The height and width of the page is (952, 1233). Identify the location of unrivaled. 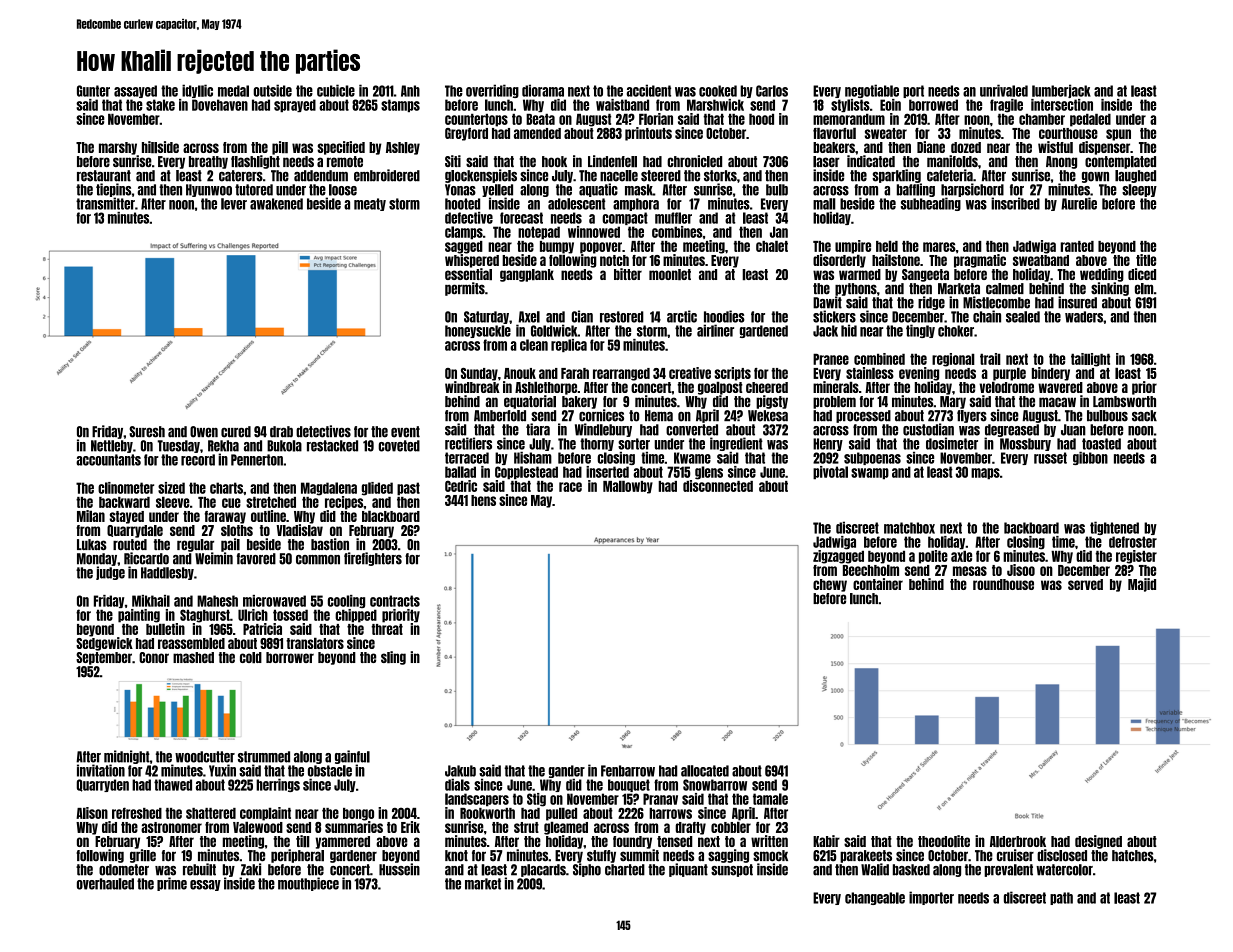
(1004, 90).
